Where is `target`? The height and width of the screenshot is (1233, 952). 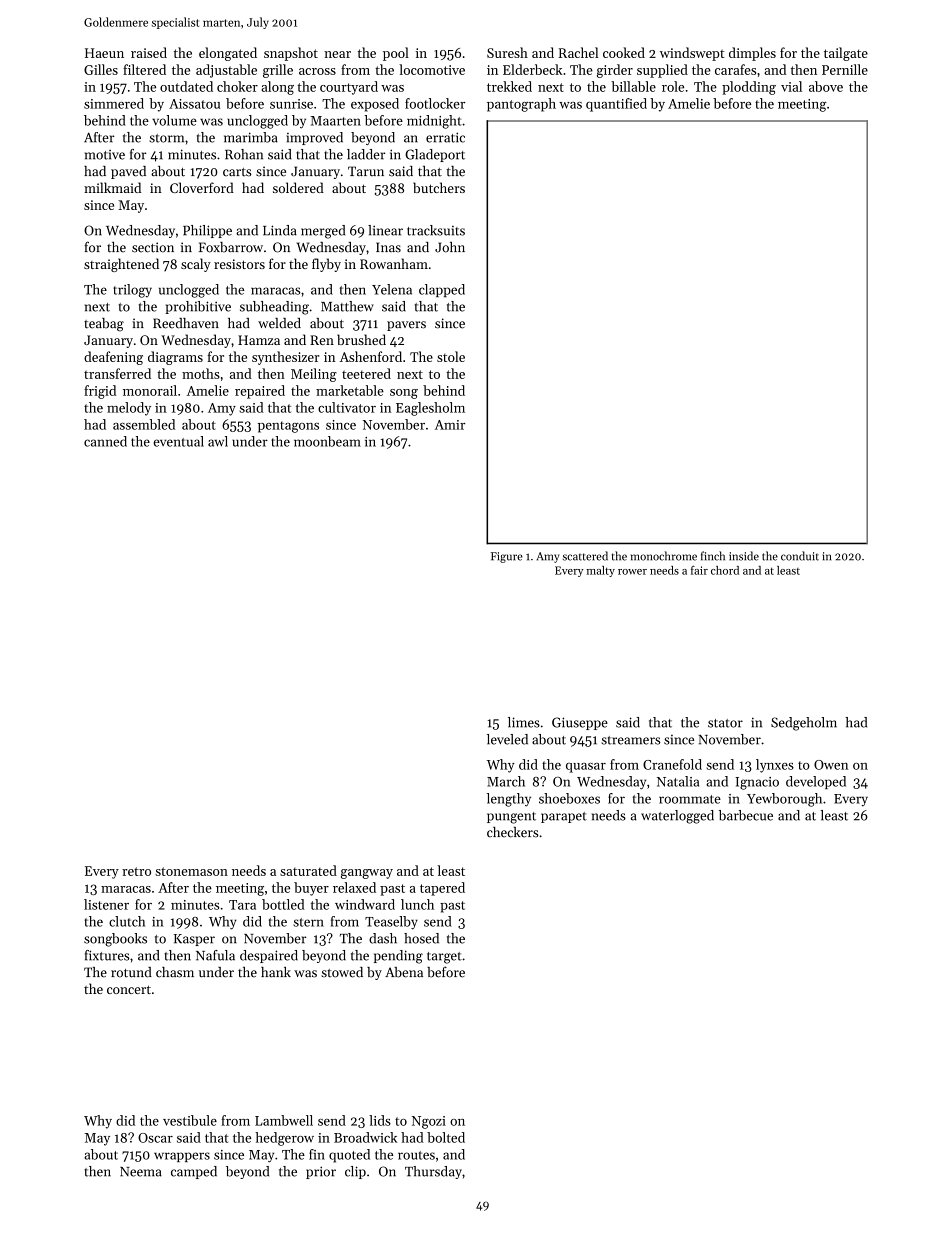 target is located at coordinates (444, 958).
